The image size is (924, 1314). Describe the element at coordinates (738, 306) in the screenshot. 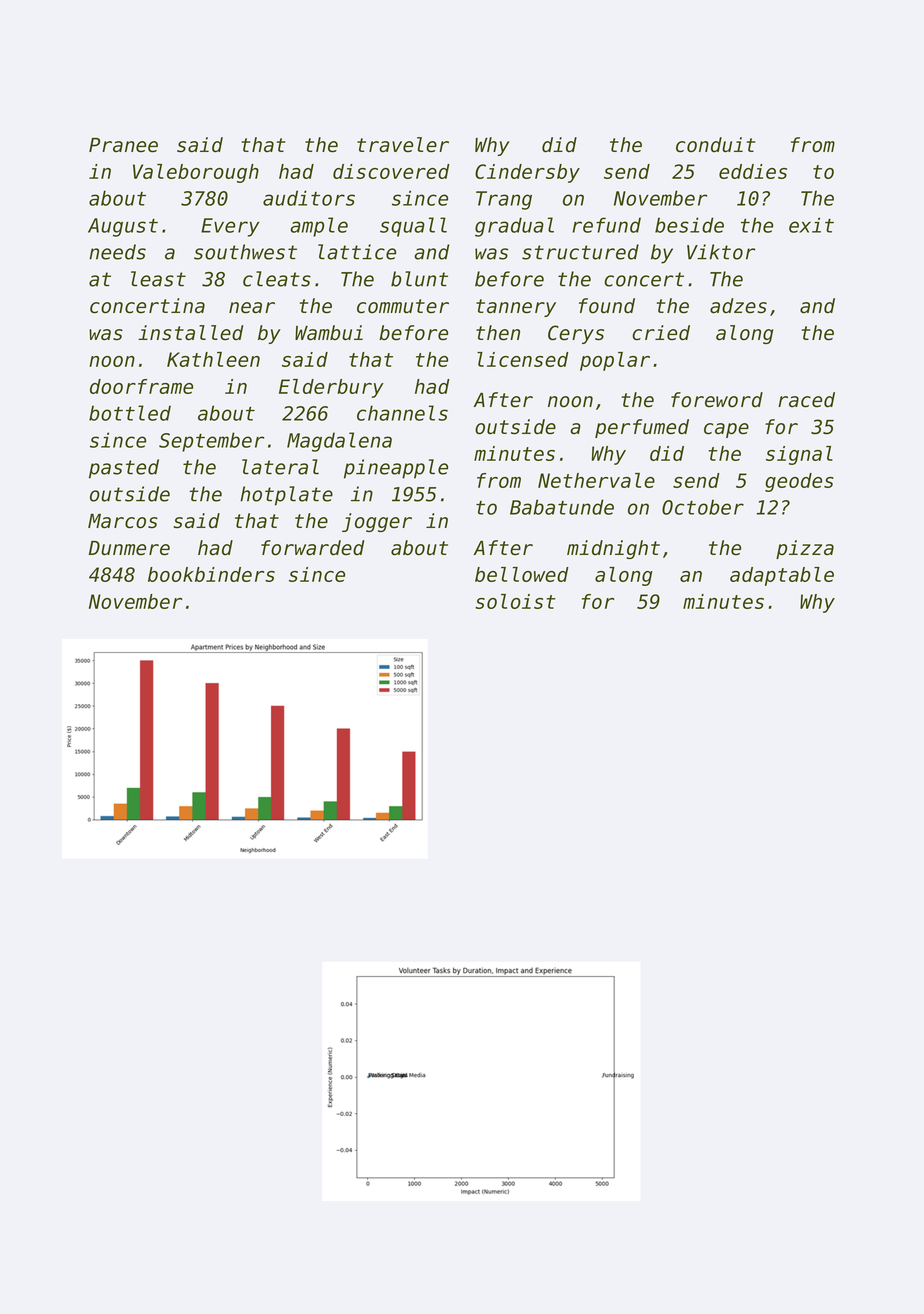

I see `adzes` at that location.
